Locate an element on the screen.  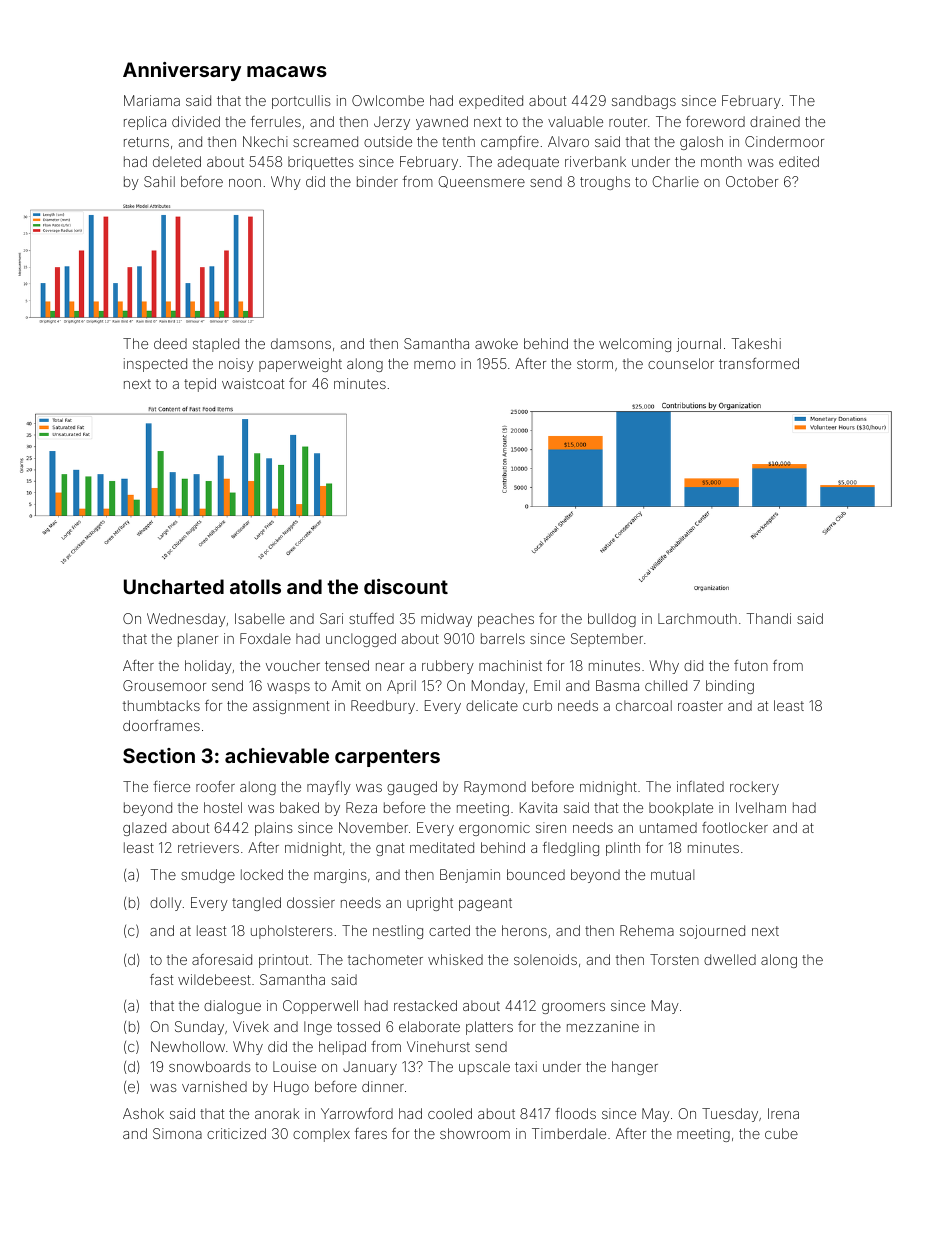
Anniversary is located at coordinates (182, 71).
